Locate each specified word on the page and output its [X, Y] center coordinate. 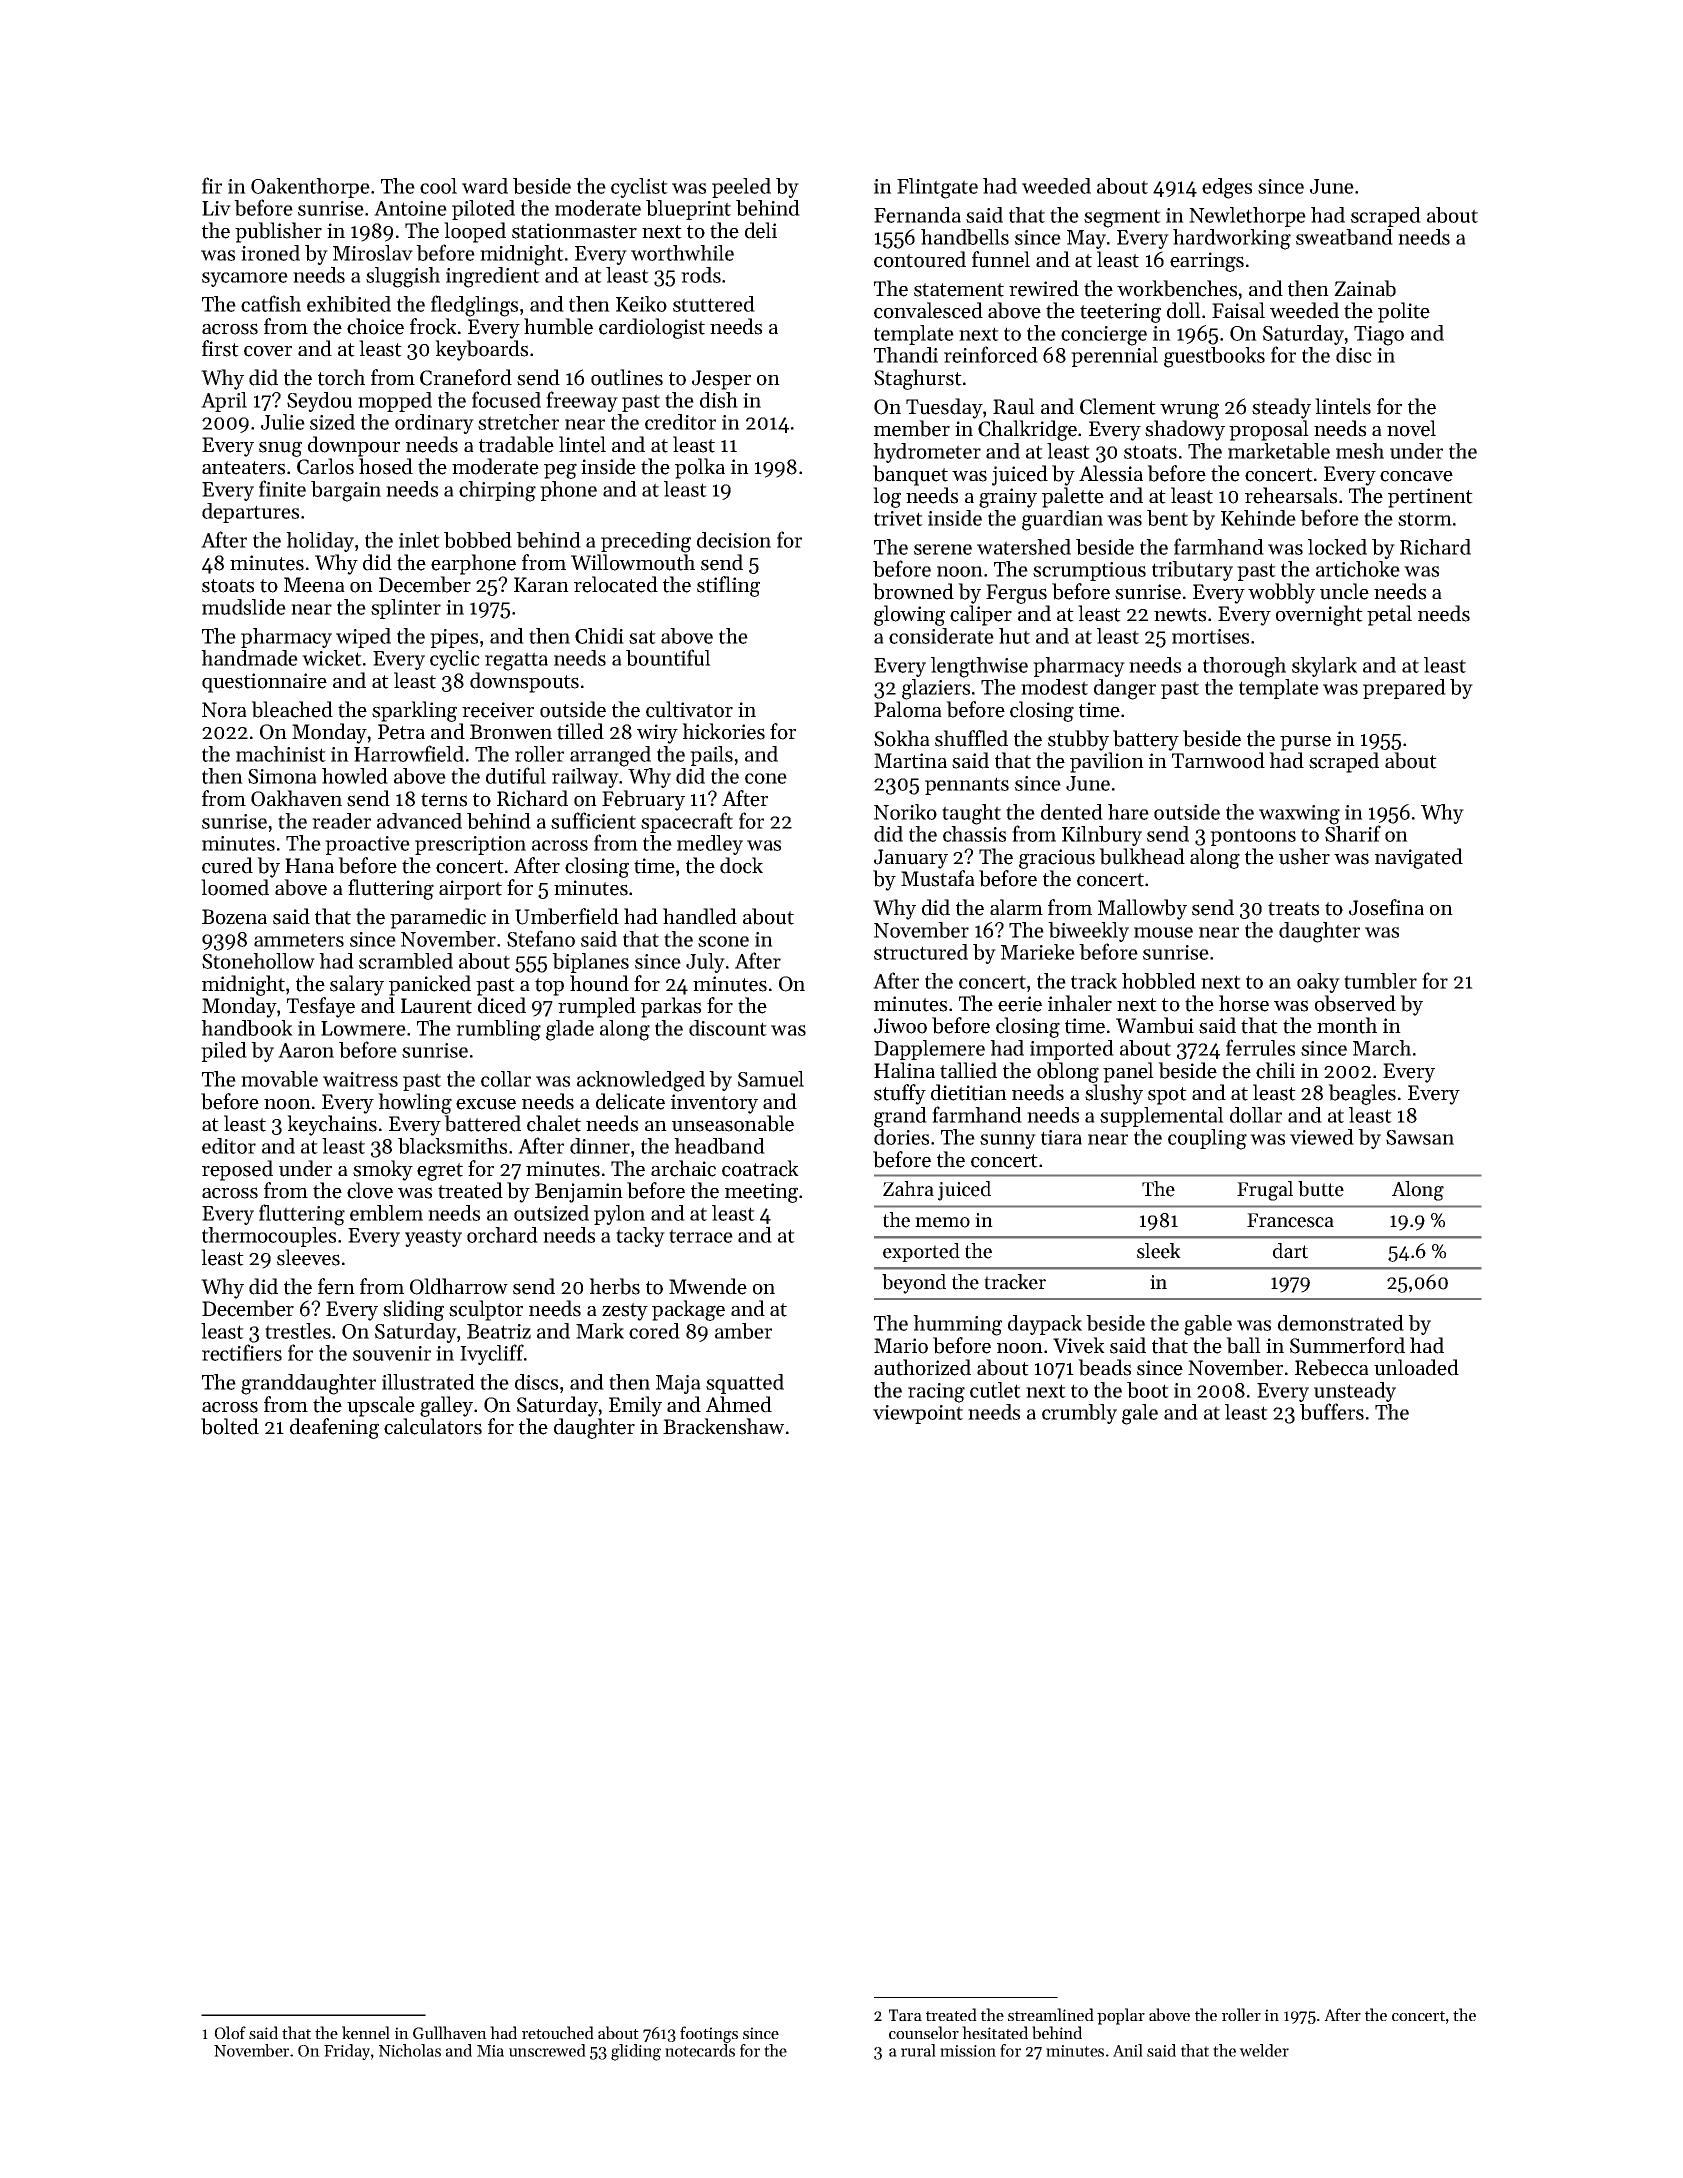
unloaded [1416, 1367]
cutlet [995, 1390]
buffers [1332, 1411]
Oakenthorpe [310, 188]
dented [1072, 812]
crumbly [1079, 1414]
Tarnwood [1218, 760]
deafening [334, 1428]
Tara [905, 2015]
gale [1140, 1414]
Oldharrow [459, 1286]
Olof [230, 2032]
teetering [1120, 313]
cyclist [639, 188]
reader [341, 821]
